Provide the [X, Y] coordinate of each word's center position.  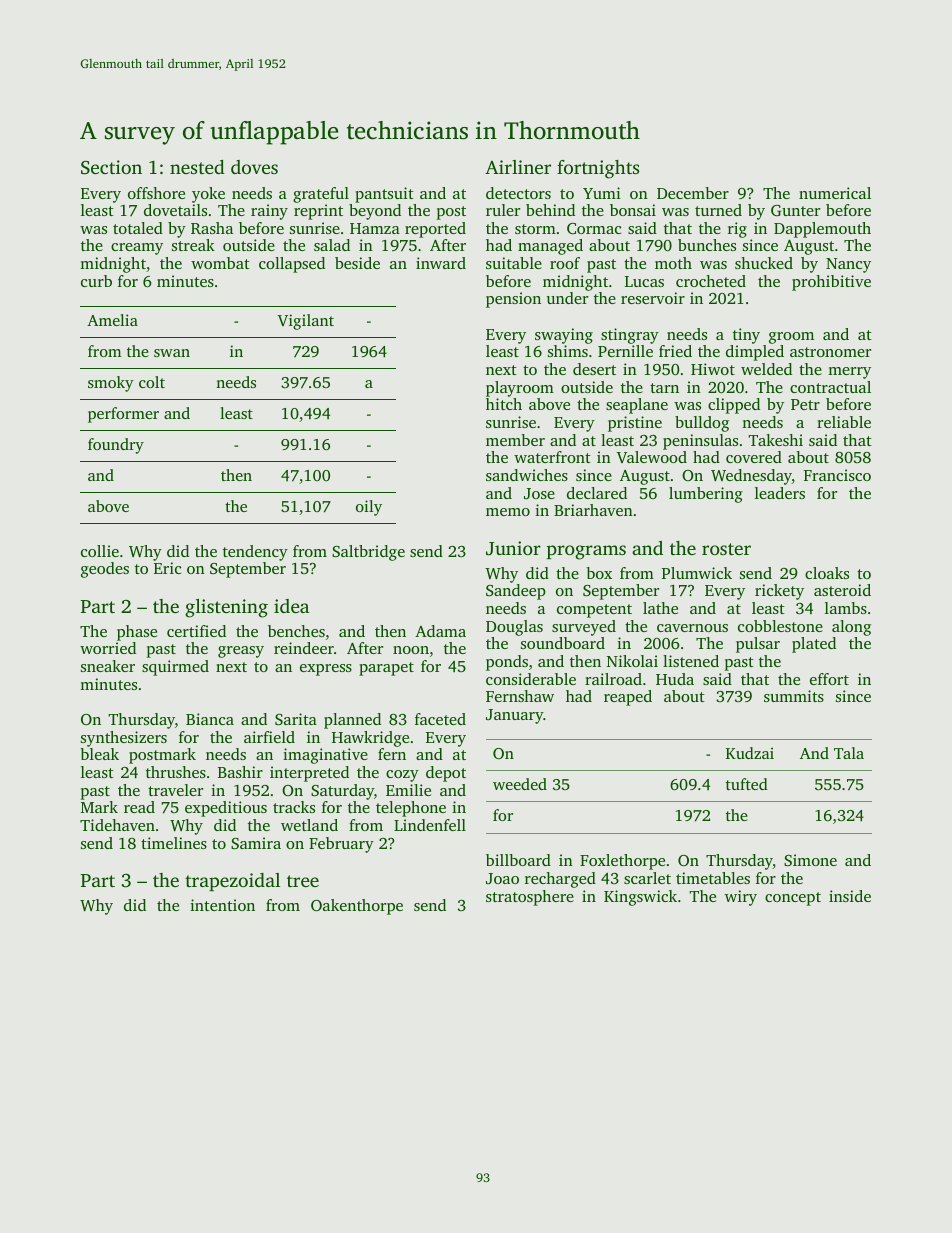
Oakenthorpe [357, 907]
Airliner [518, 167]
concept [793, 899]
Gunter [795, 210]
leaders [780, 493]
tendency [255, 553]
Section [111, 167]
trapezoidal [232, 882]
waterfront [552, 457]
